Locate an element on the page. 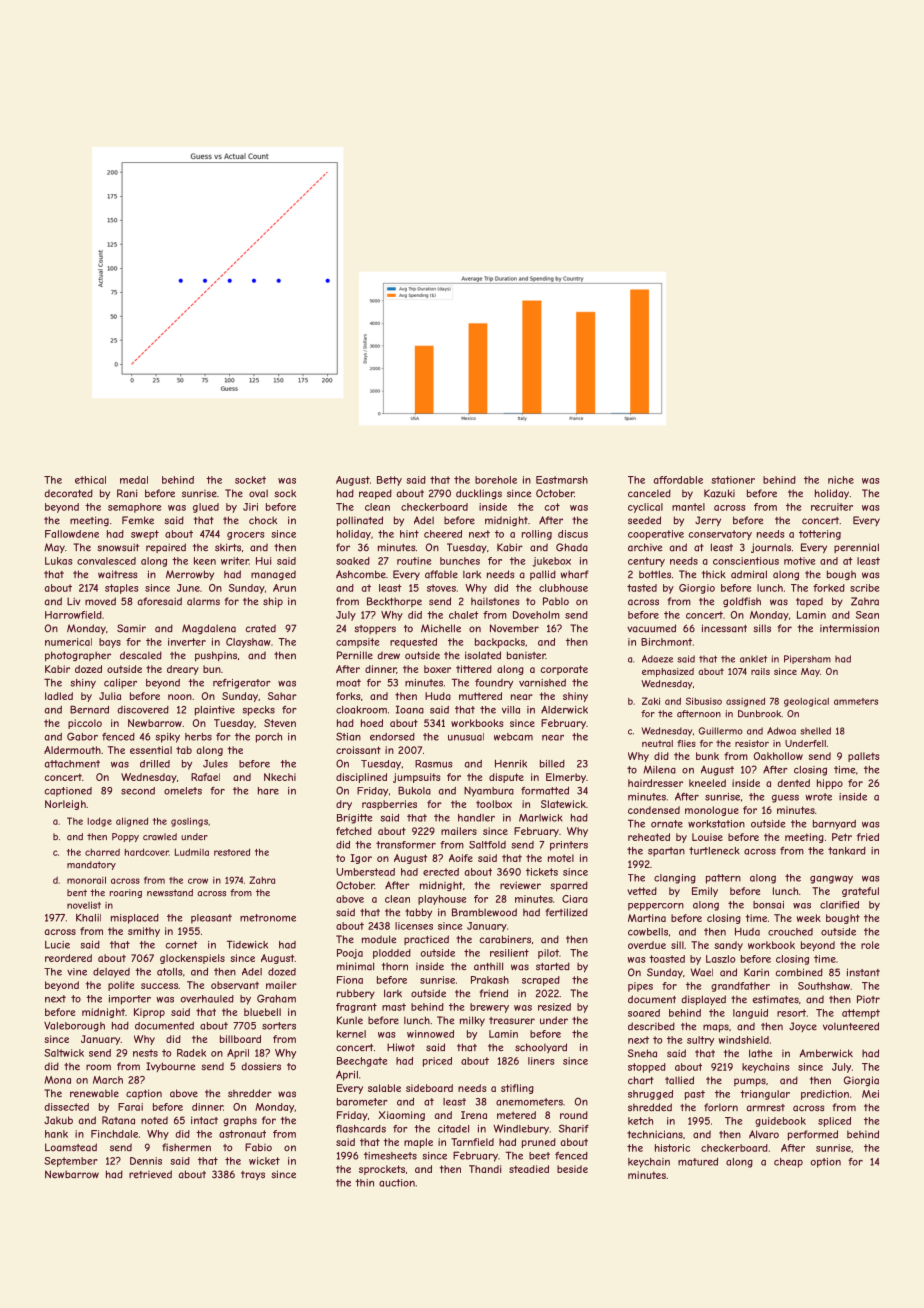  trays is located at coordinates (253, 1175).
